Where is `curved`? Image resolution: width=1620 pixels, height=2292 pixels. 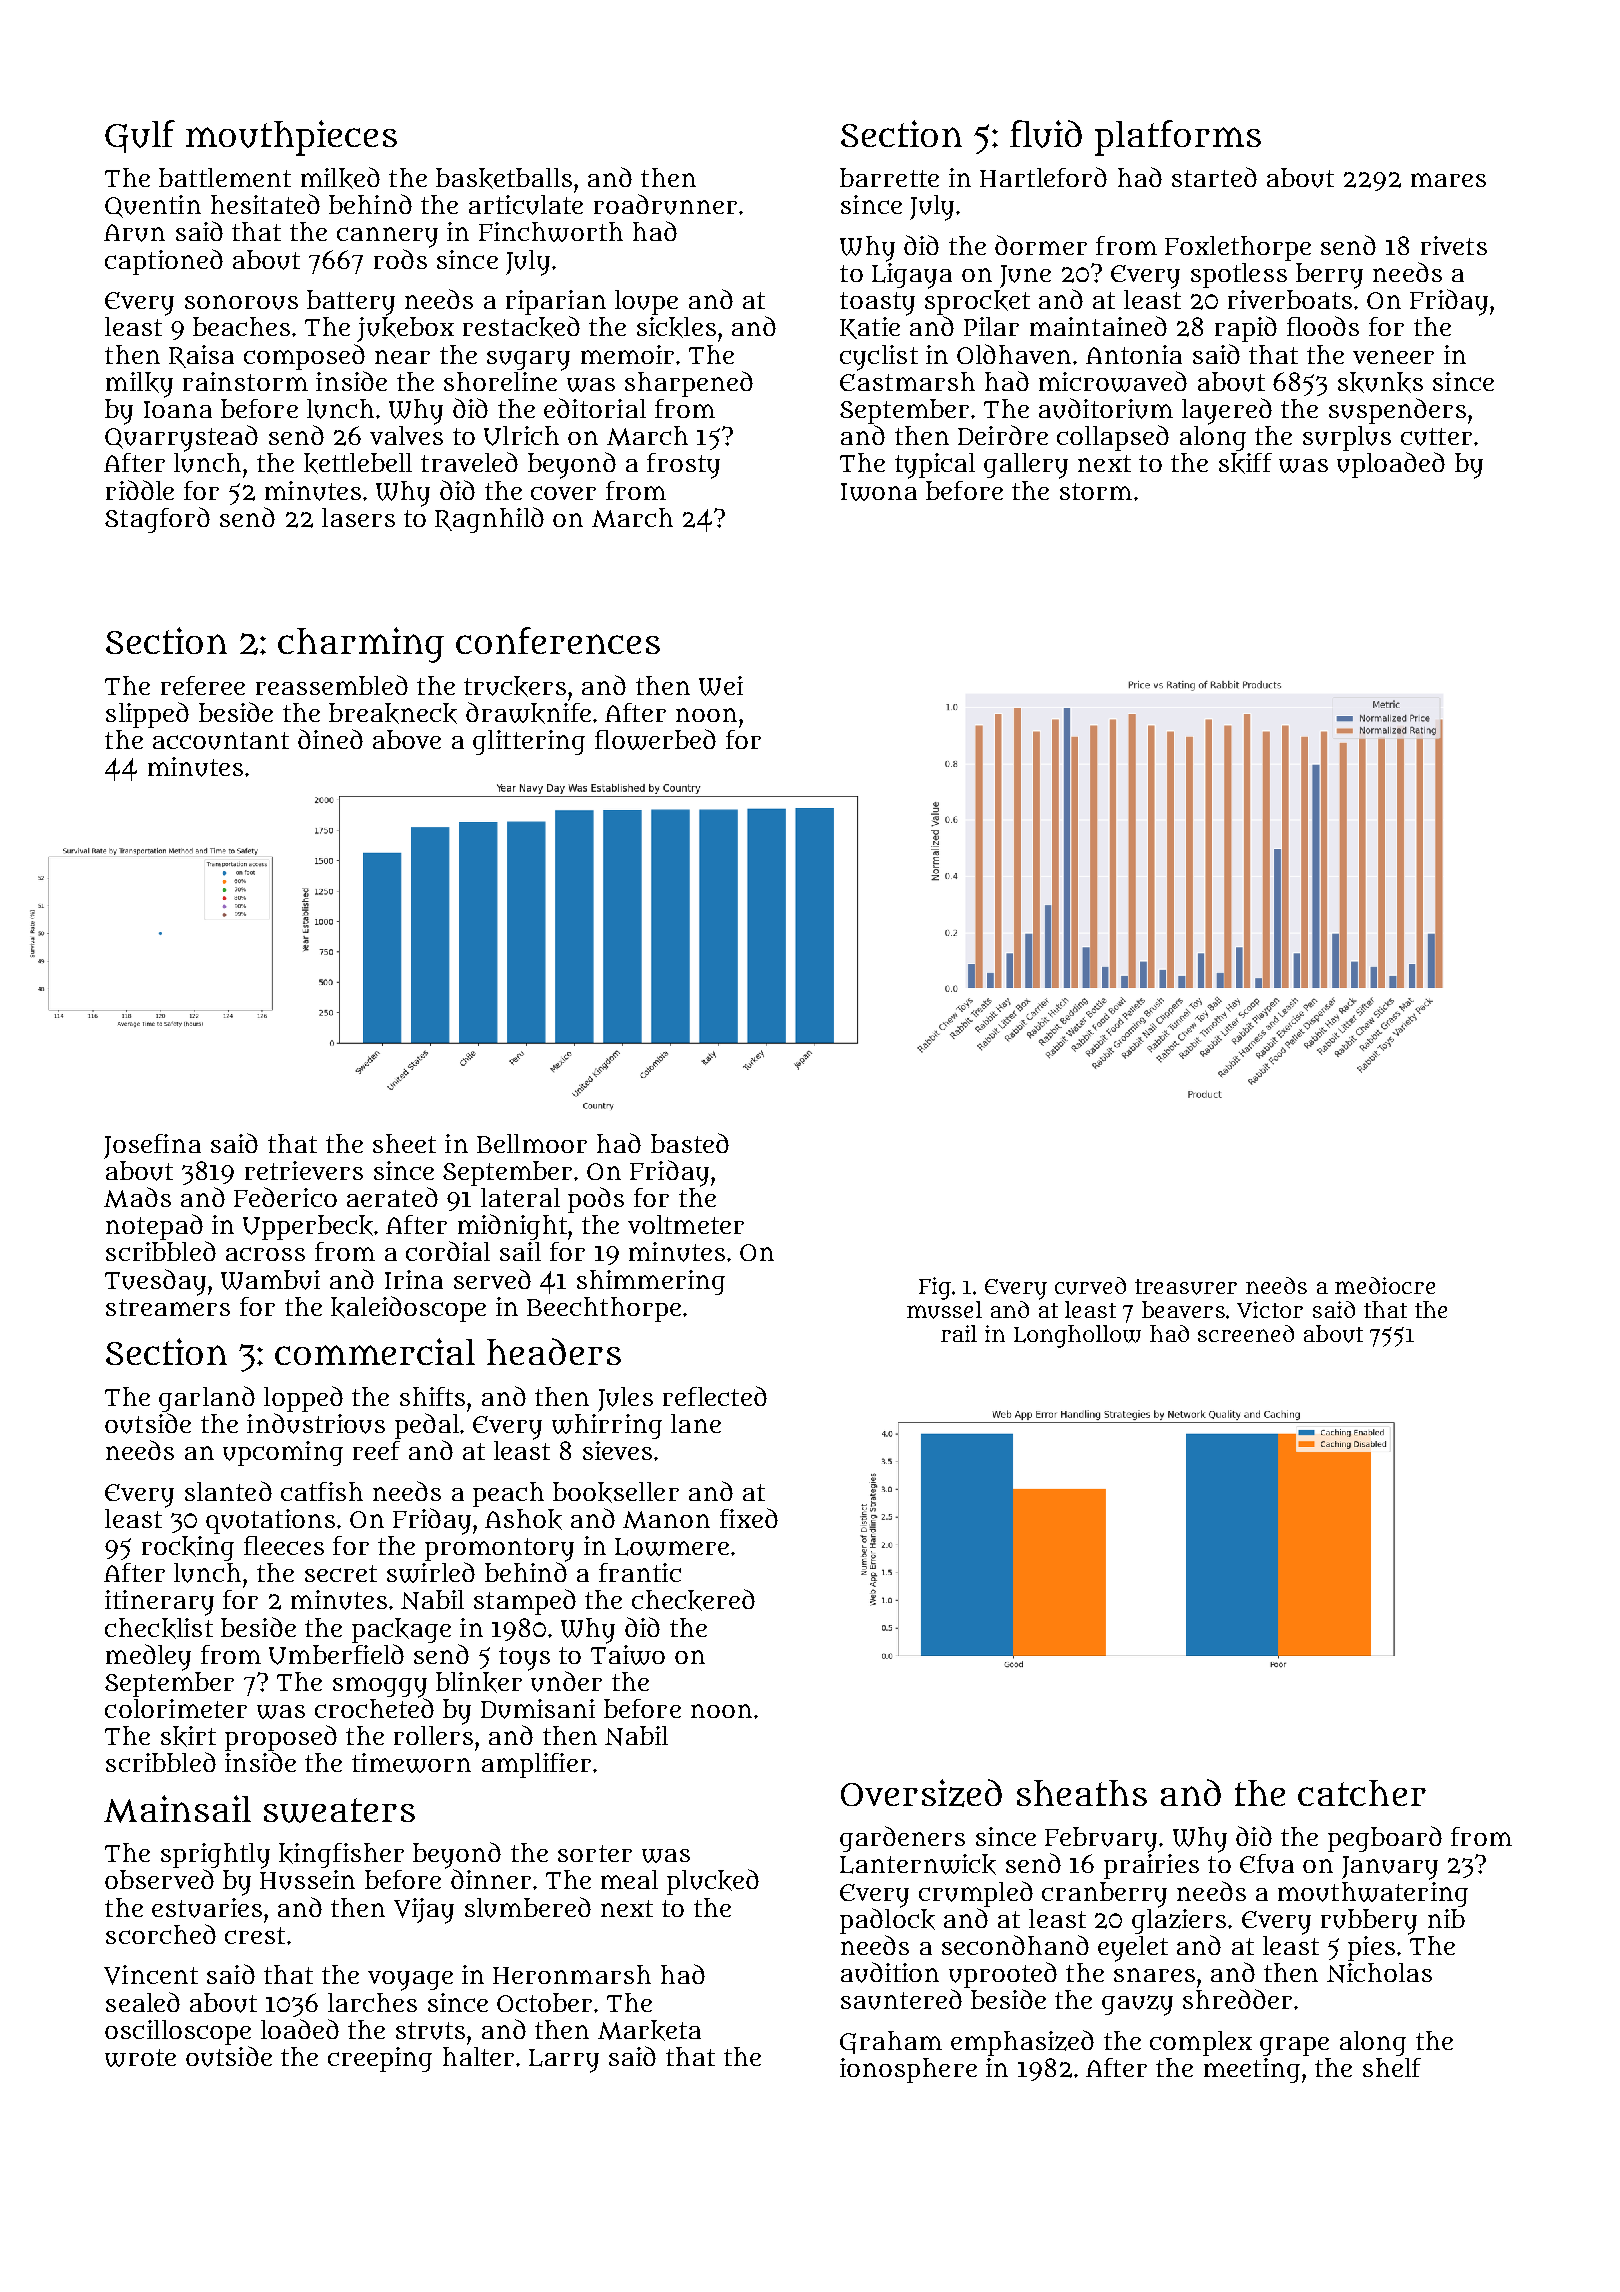
curved is located at coordinates (1090, 1286).
